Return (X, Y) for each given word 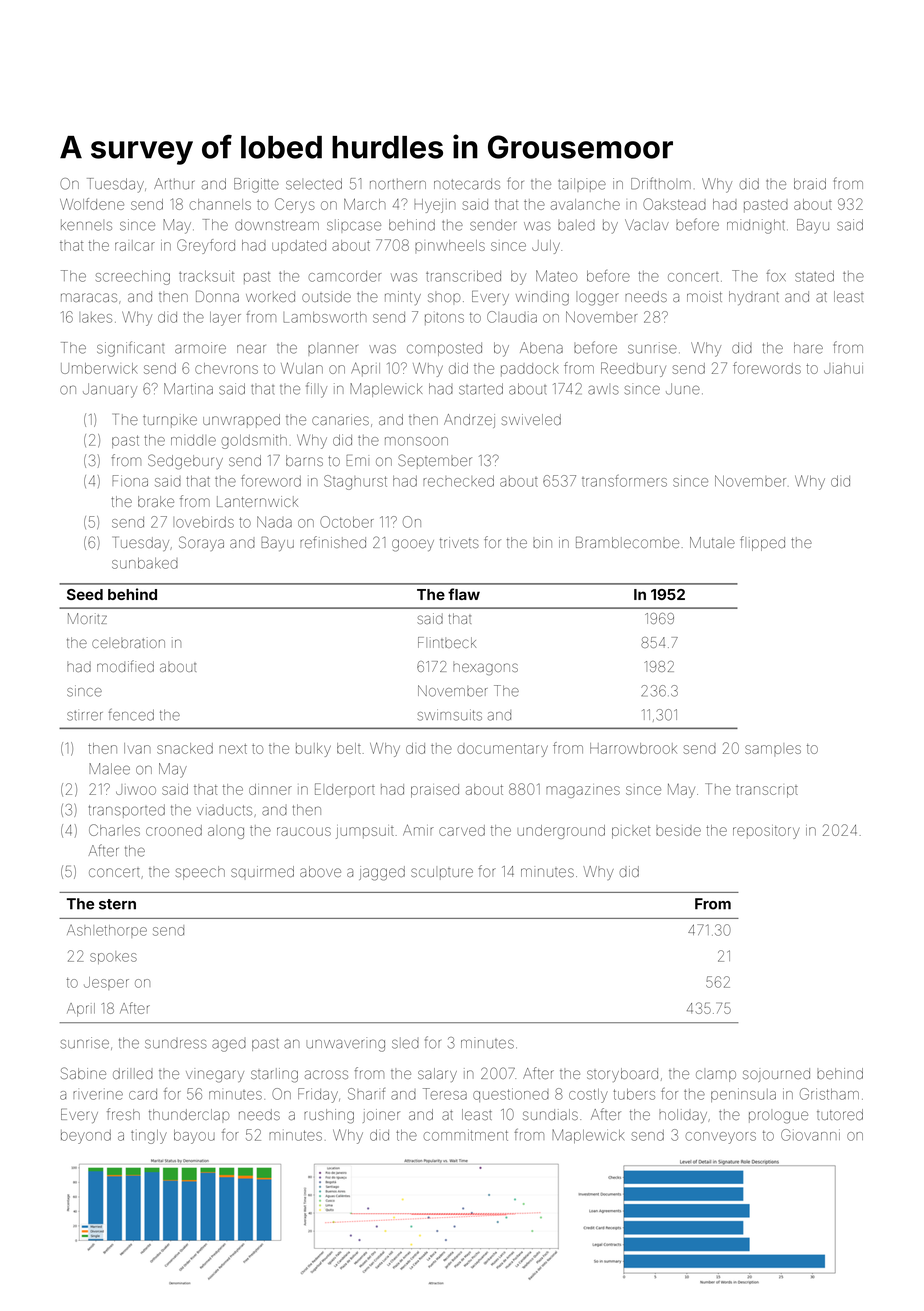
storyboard (622, 1075)
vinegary (215, 1076)
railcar (135, 245)
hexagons (485, 668)
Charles (114, 830)
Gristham (829, 1094)
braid (810, 184)
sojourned (776, 1075)
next (233, 749)
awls (603, 390)
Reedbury (633, 369)
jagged (382, 873)
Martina (188, 389)
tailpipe (582, 185)
